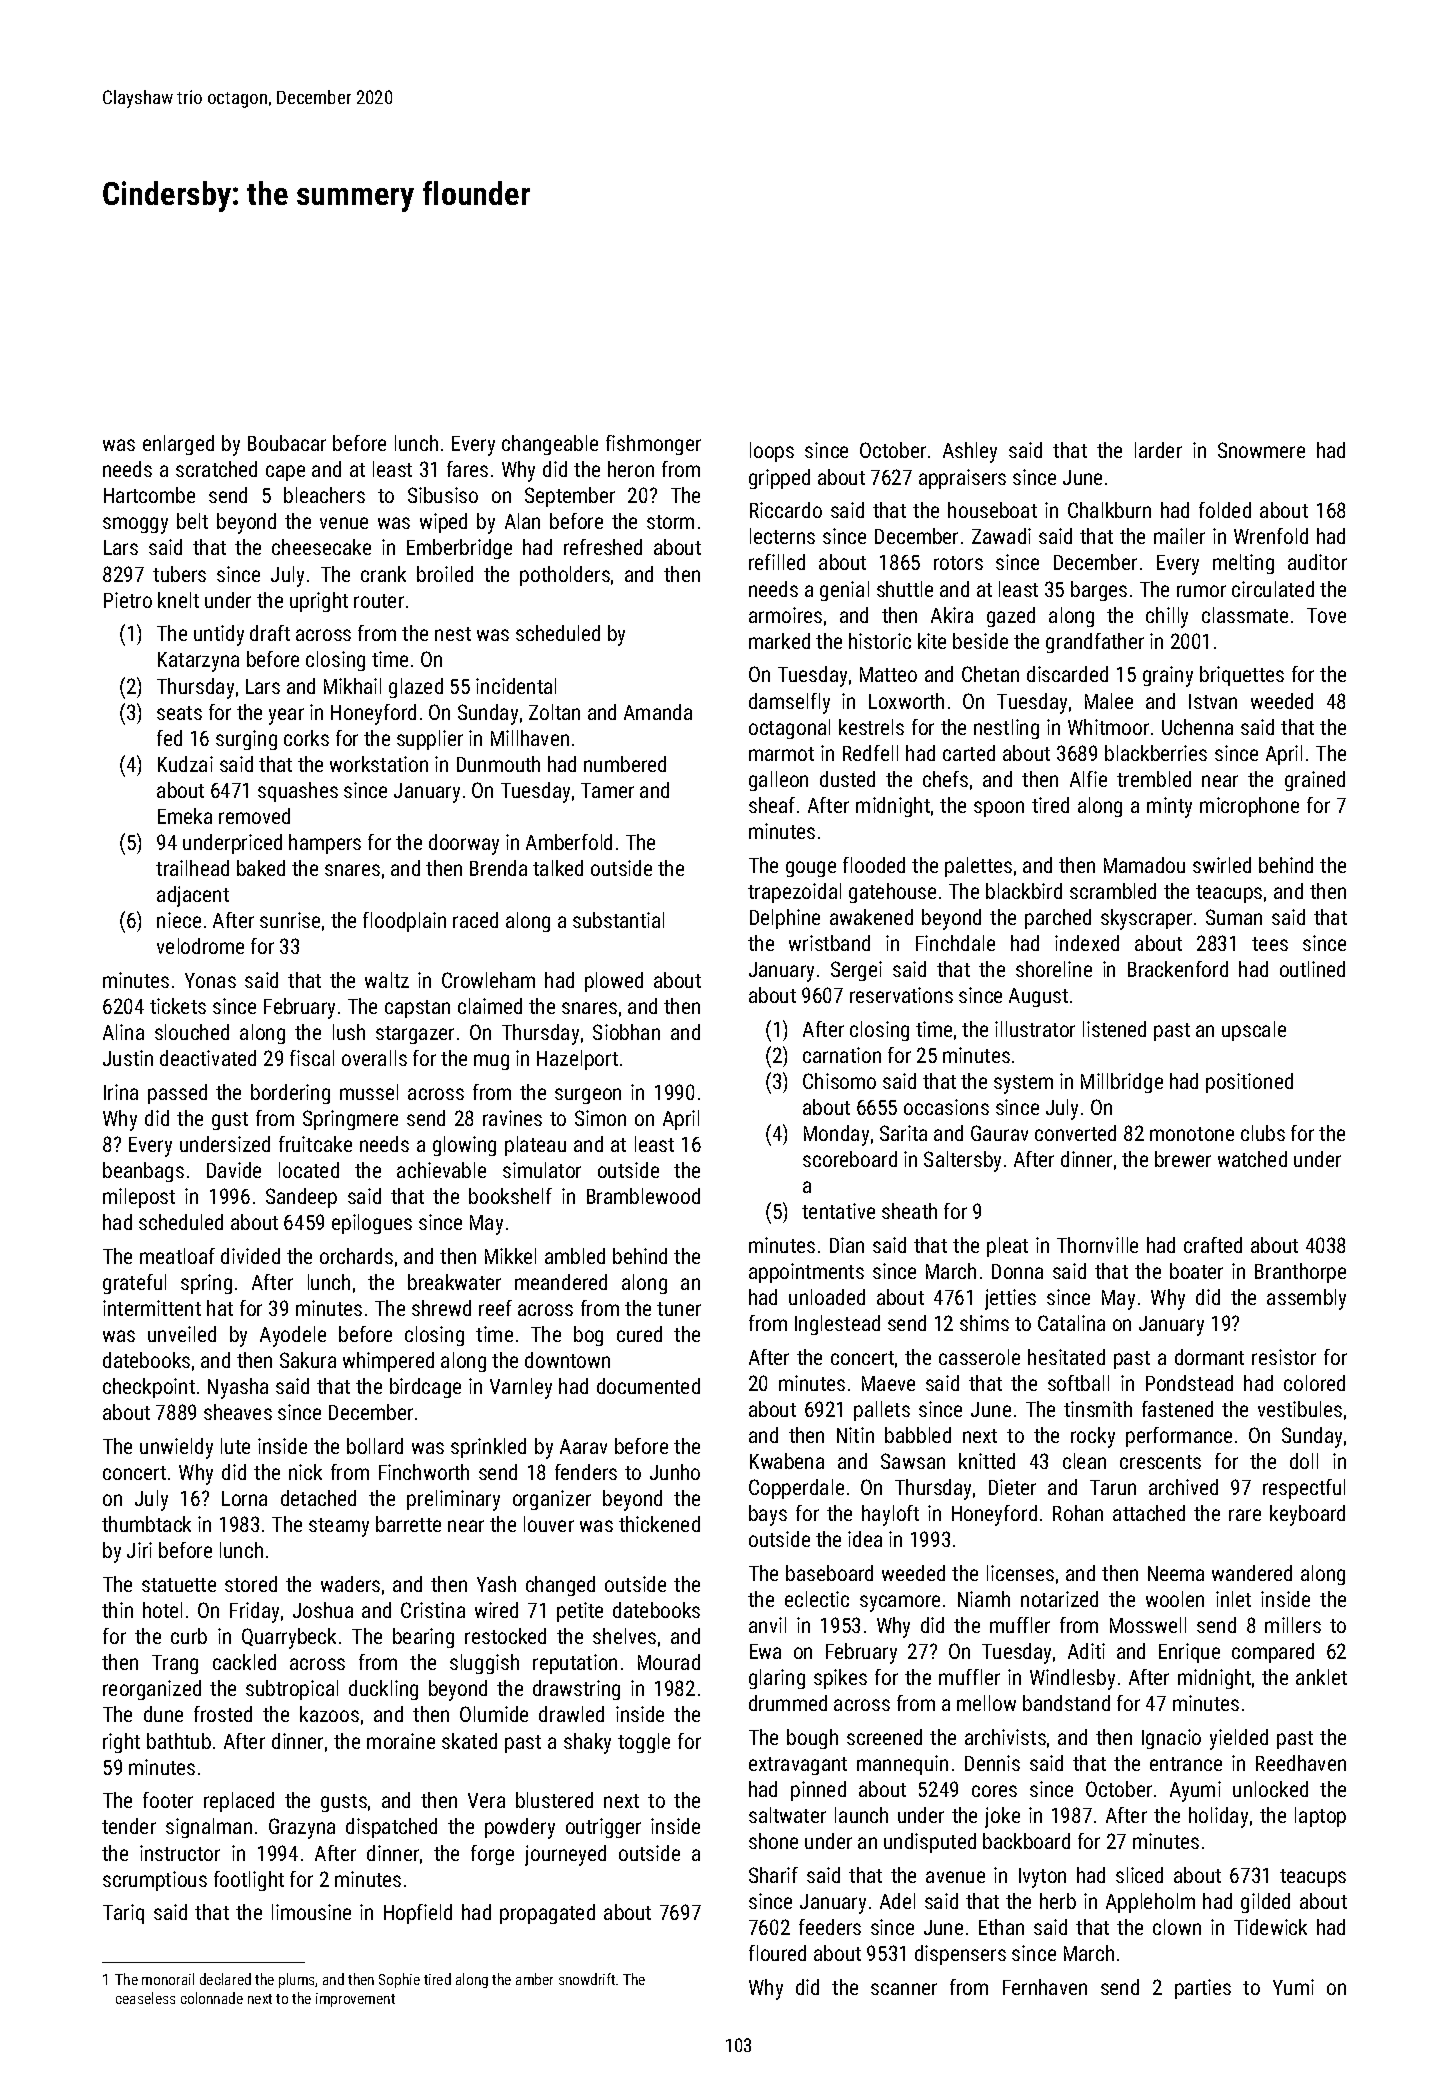 Image resolution: width=1450 pixels, height=2100 pixels. What do you see at coordinates (1097, 1245) in the screenshot?
I see `Thornville` at bounding box center [1097, 1245].
